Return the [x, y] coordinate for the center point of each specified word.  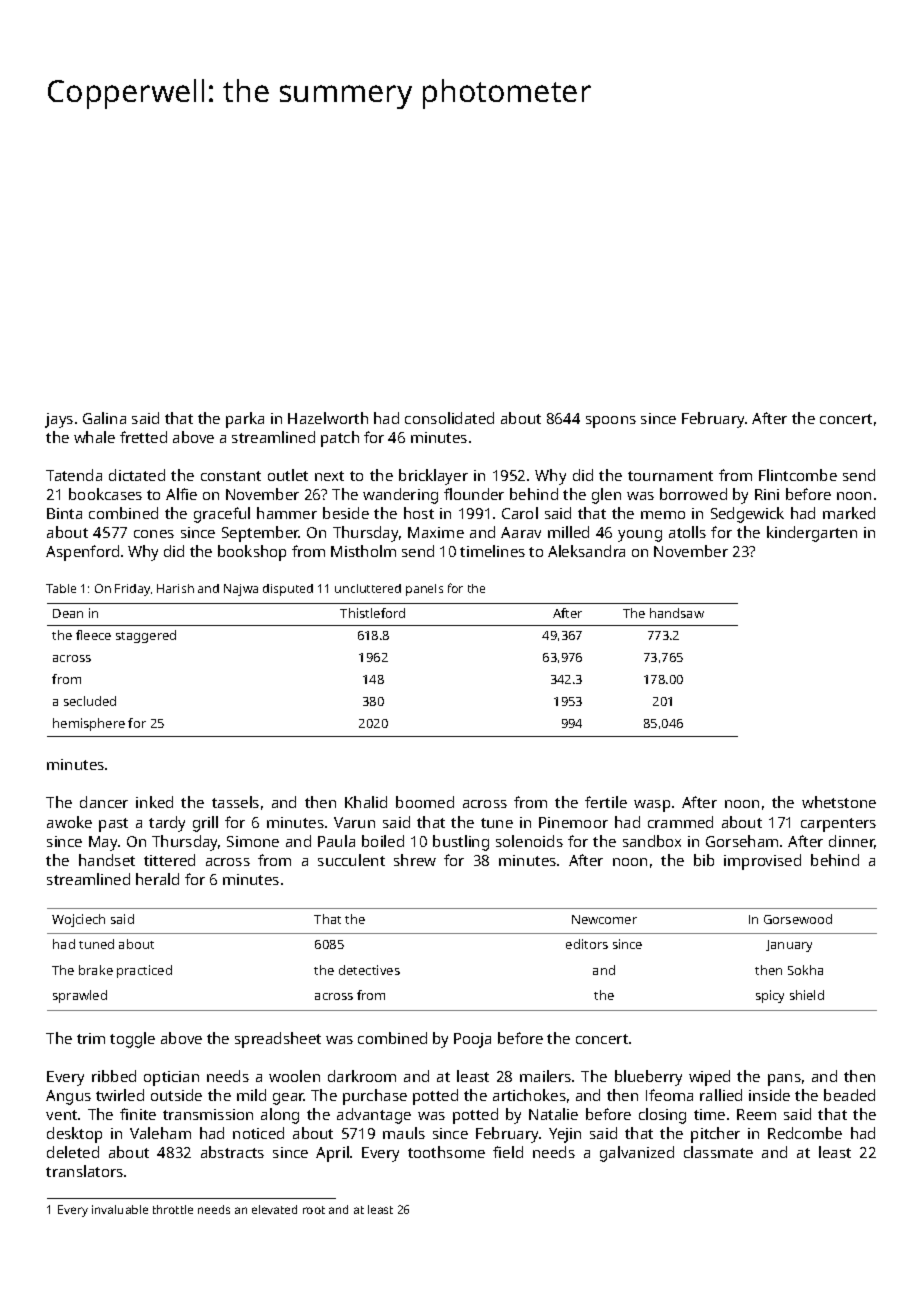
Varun [354, 822]
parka [245, 420]
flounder [474, 494]
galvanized [637, 1154]
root [314, 1210]
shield [807, 995]
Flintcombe [798, 475]
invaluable [120, 1209]
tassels [235, 802]
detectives [369, 970]
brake [96, 970]
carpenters [838, 825]
